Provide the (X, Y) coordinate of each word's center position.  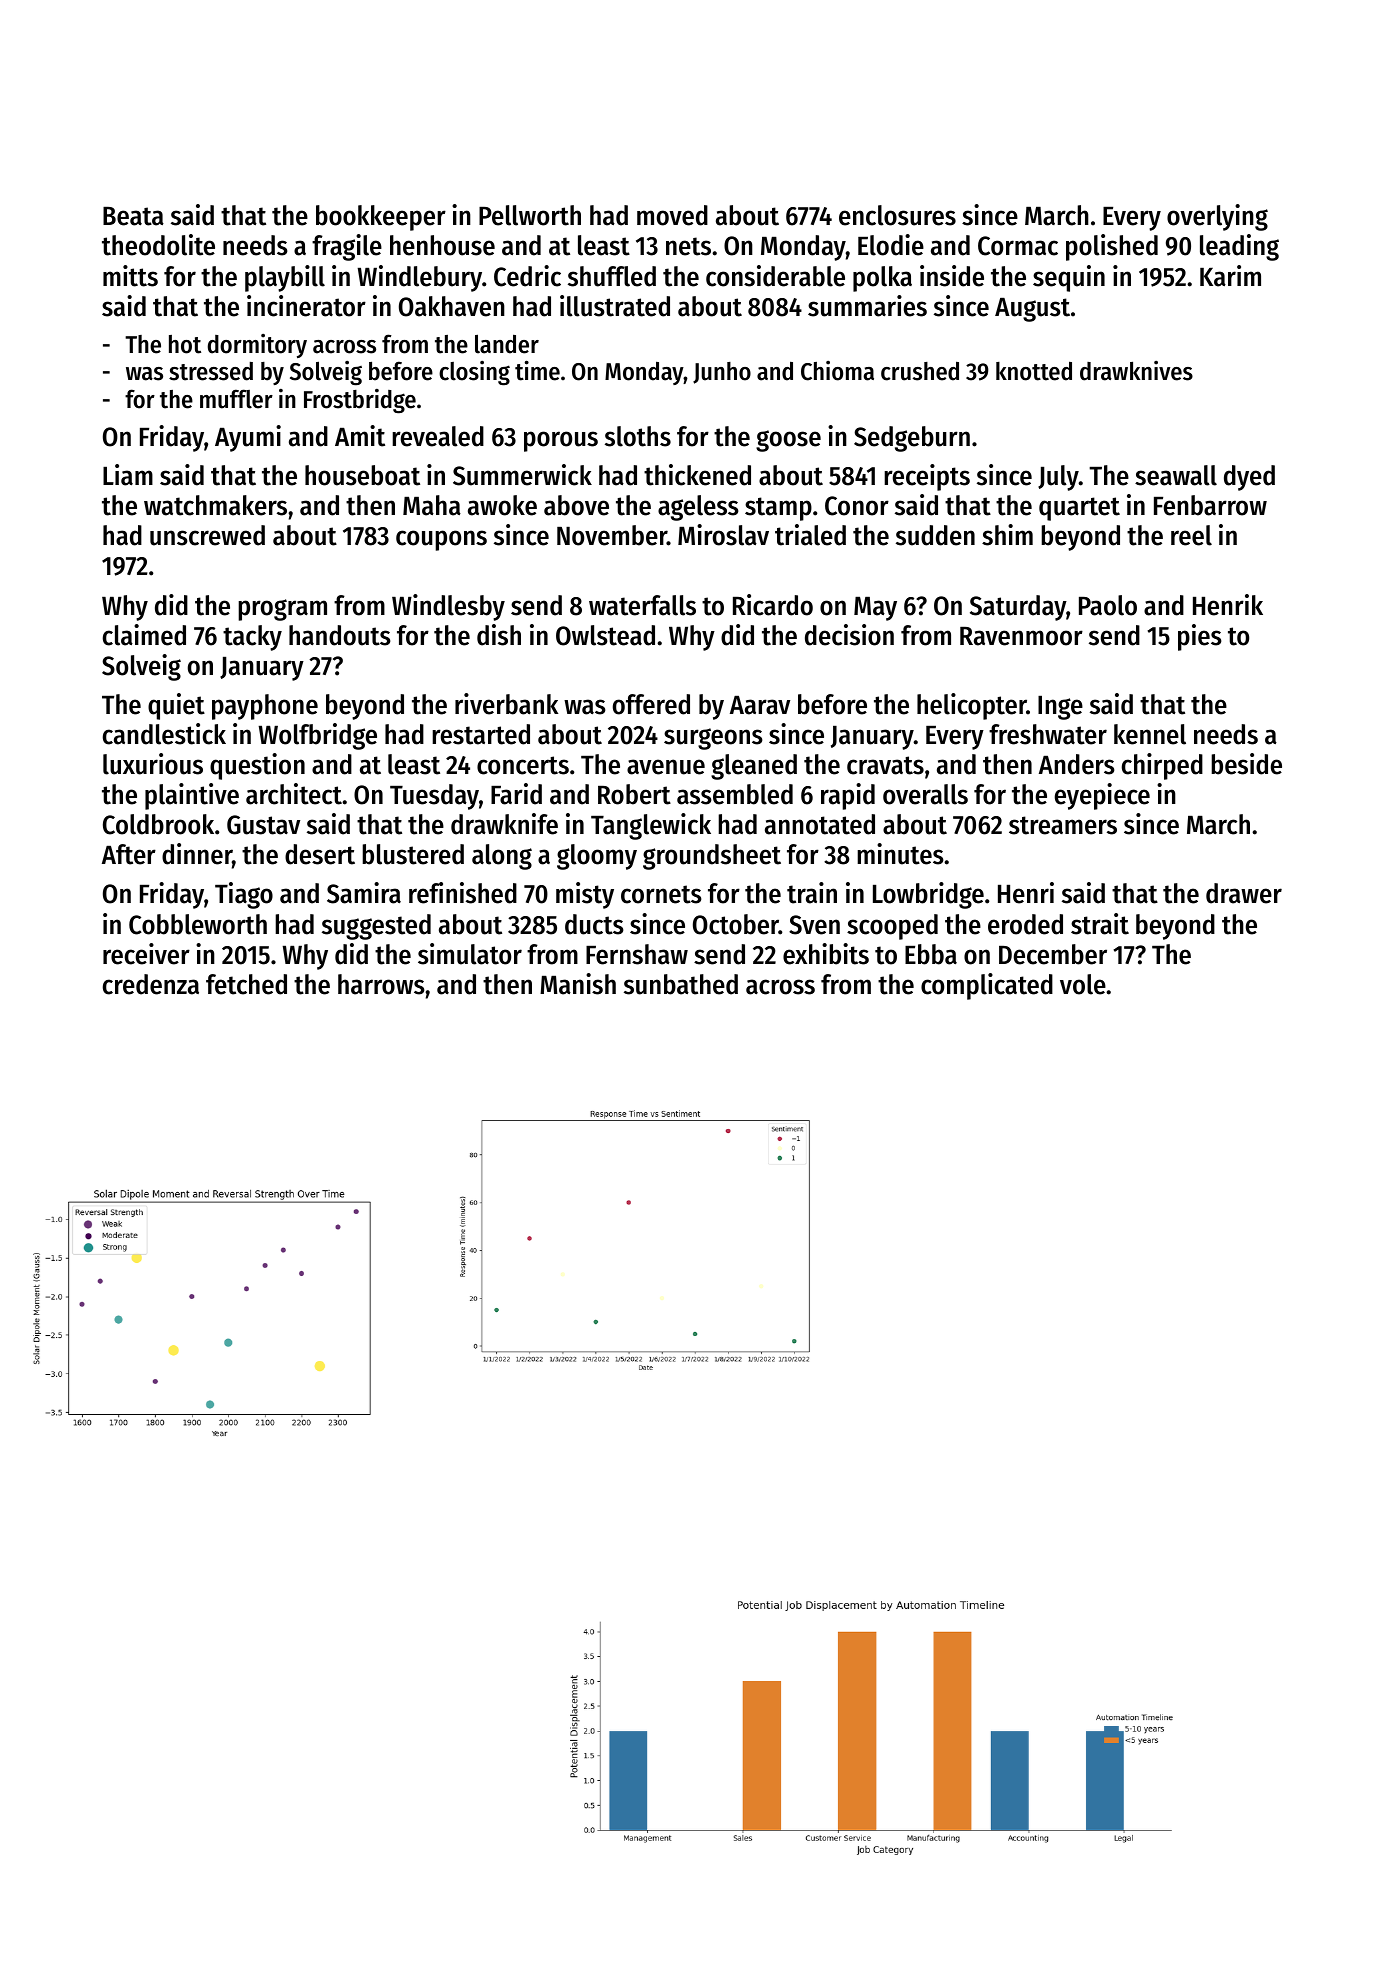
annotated (820, 824)
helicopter (972, 706)
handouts (340, 635)
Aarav (760, 705)
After (129, 854)
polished (1112, 247)
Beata (133, 216)
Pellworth (530, 215)
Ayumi (248, 438)
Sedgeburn (912, 439)
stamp (778, 509)
